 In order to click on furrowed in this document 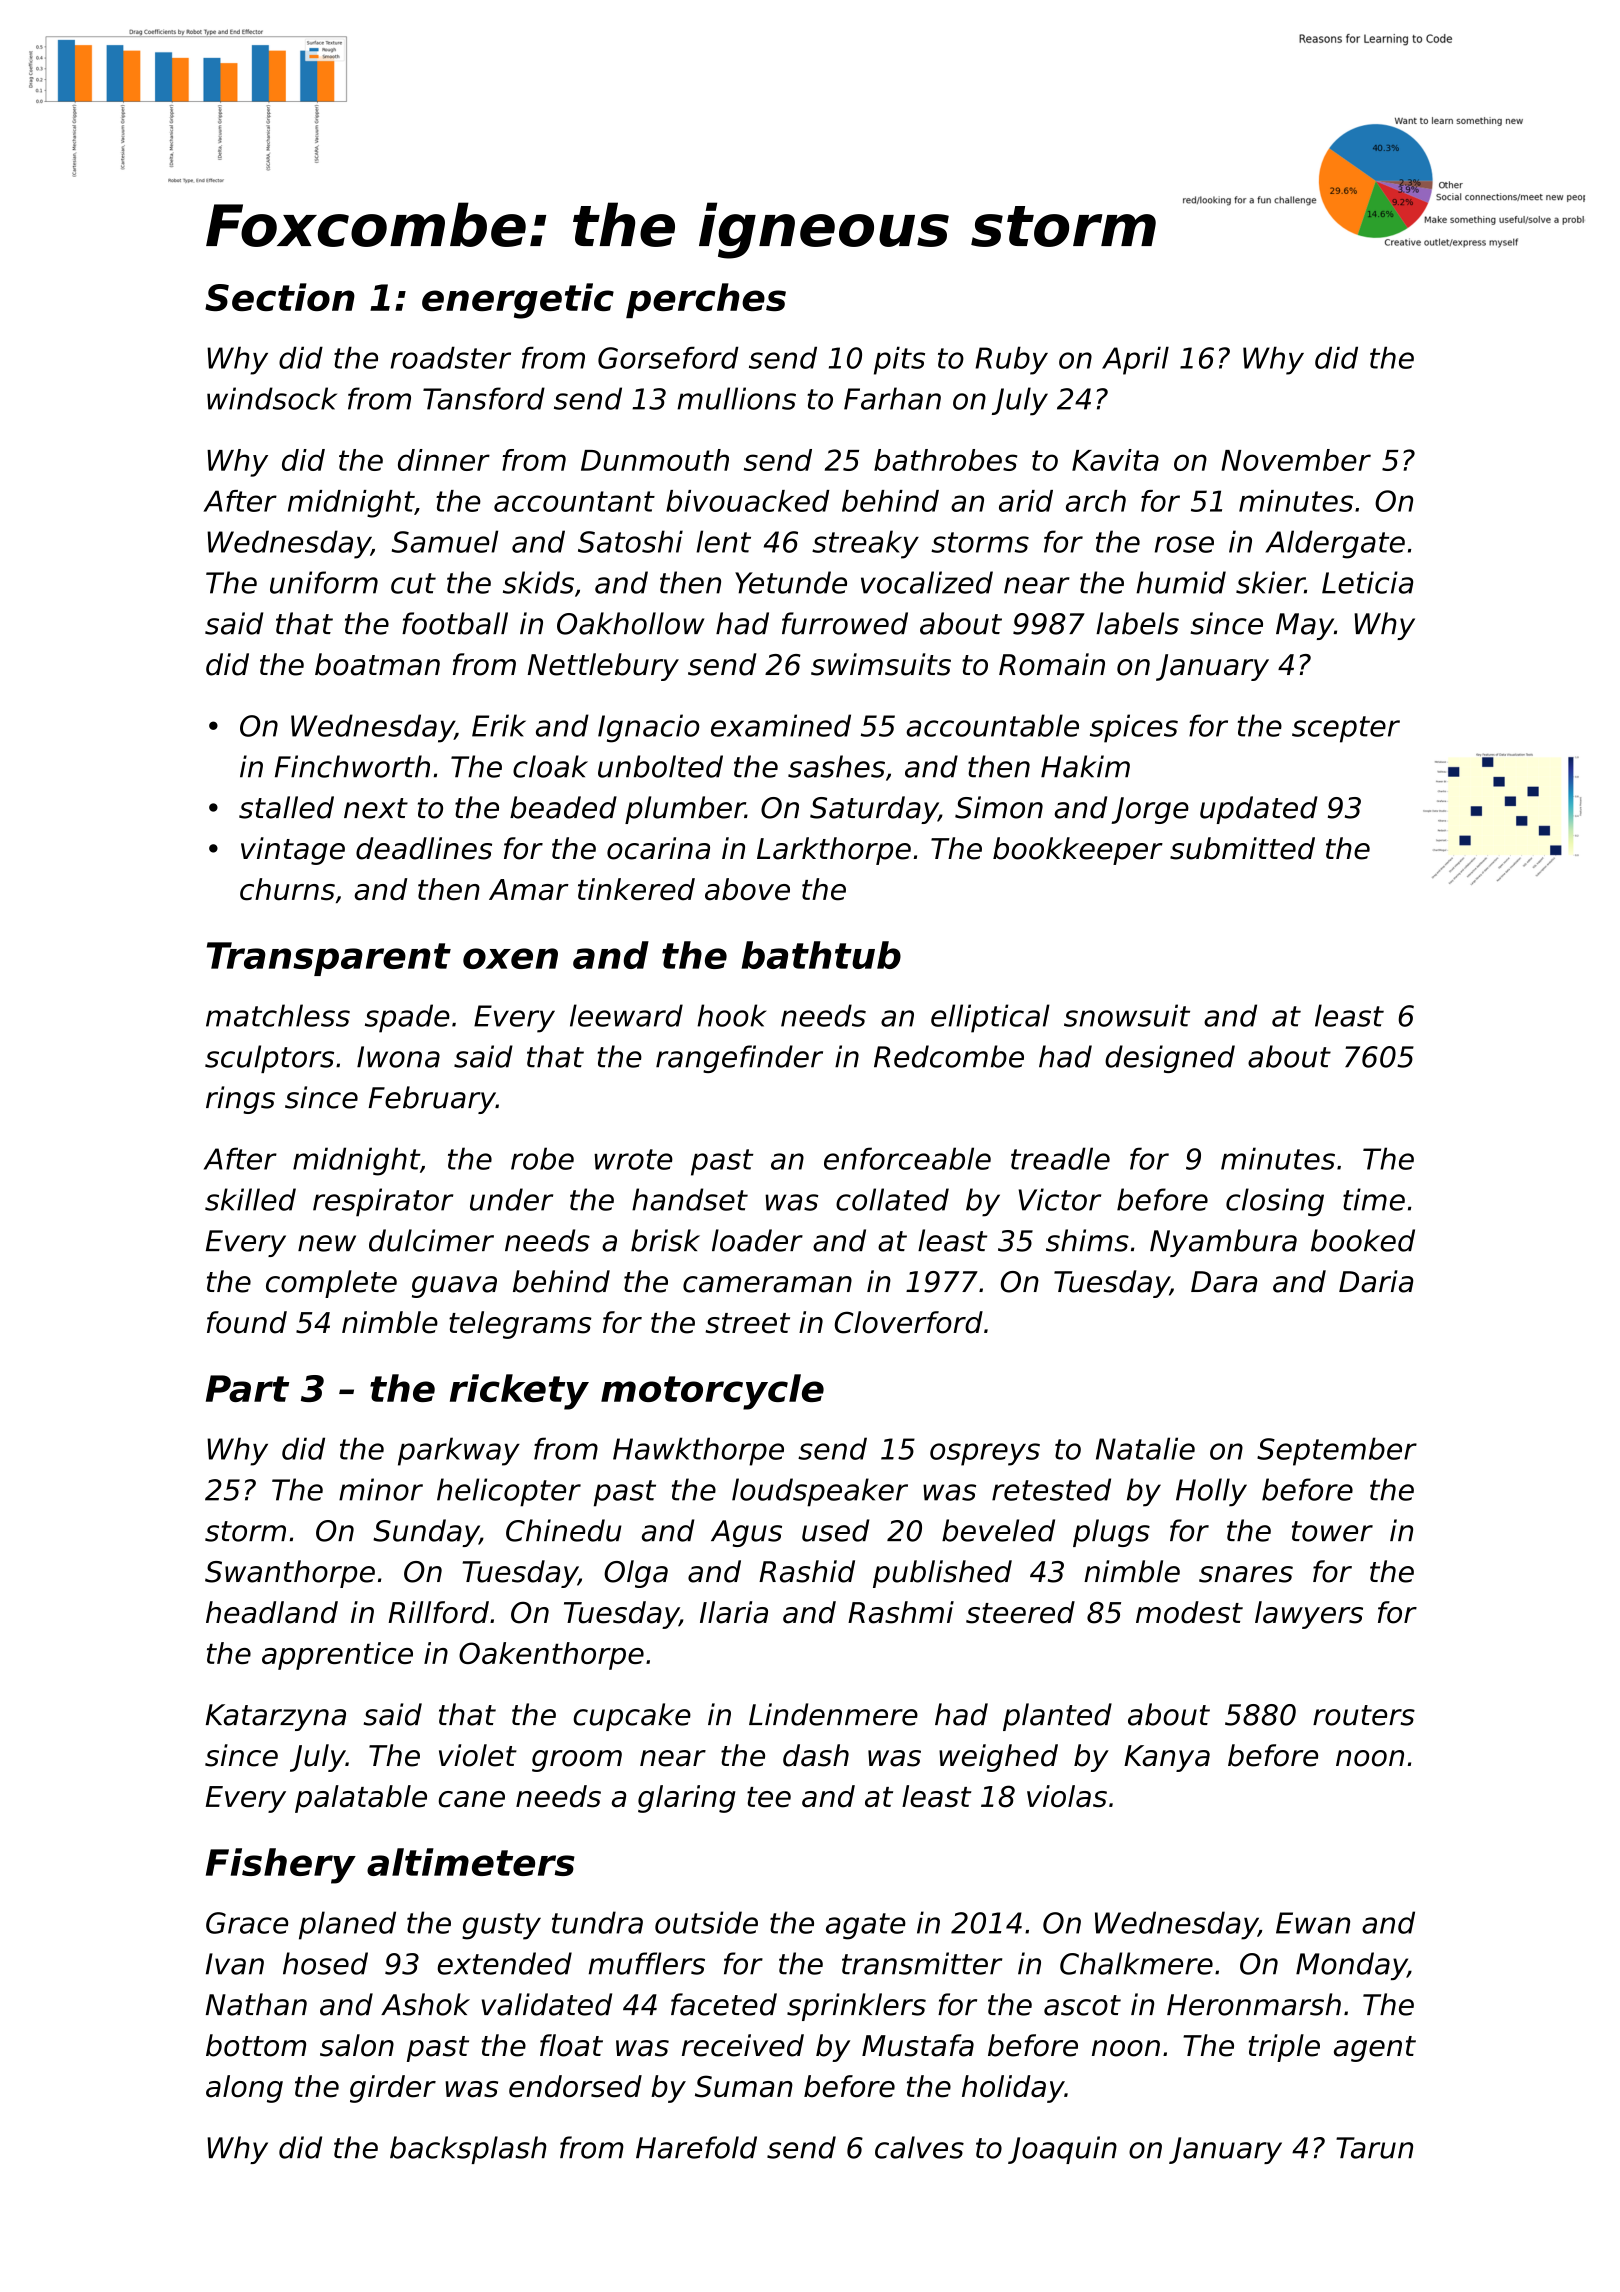, I will do `click(845, 623)`.
